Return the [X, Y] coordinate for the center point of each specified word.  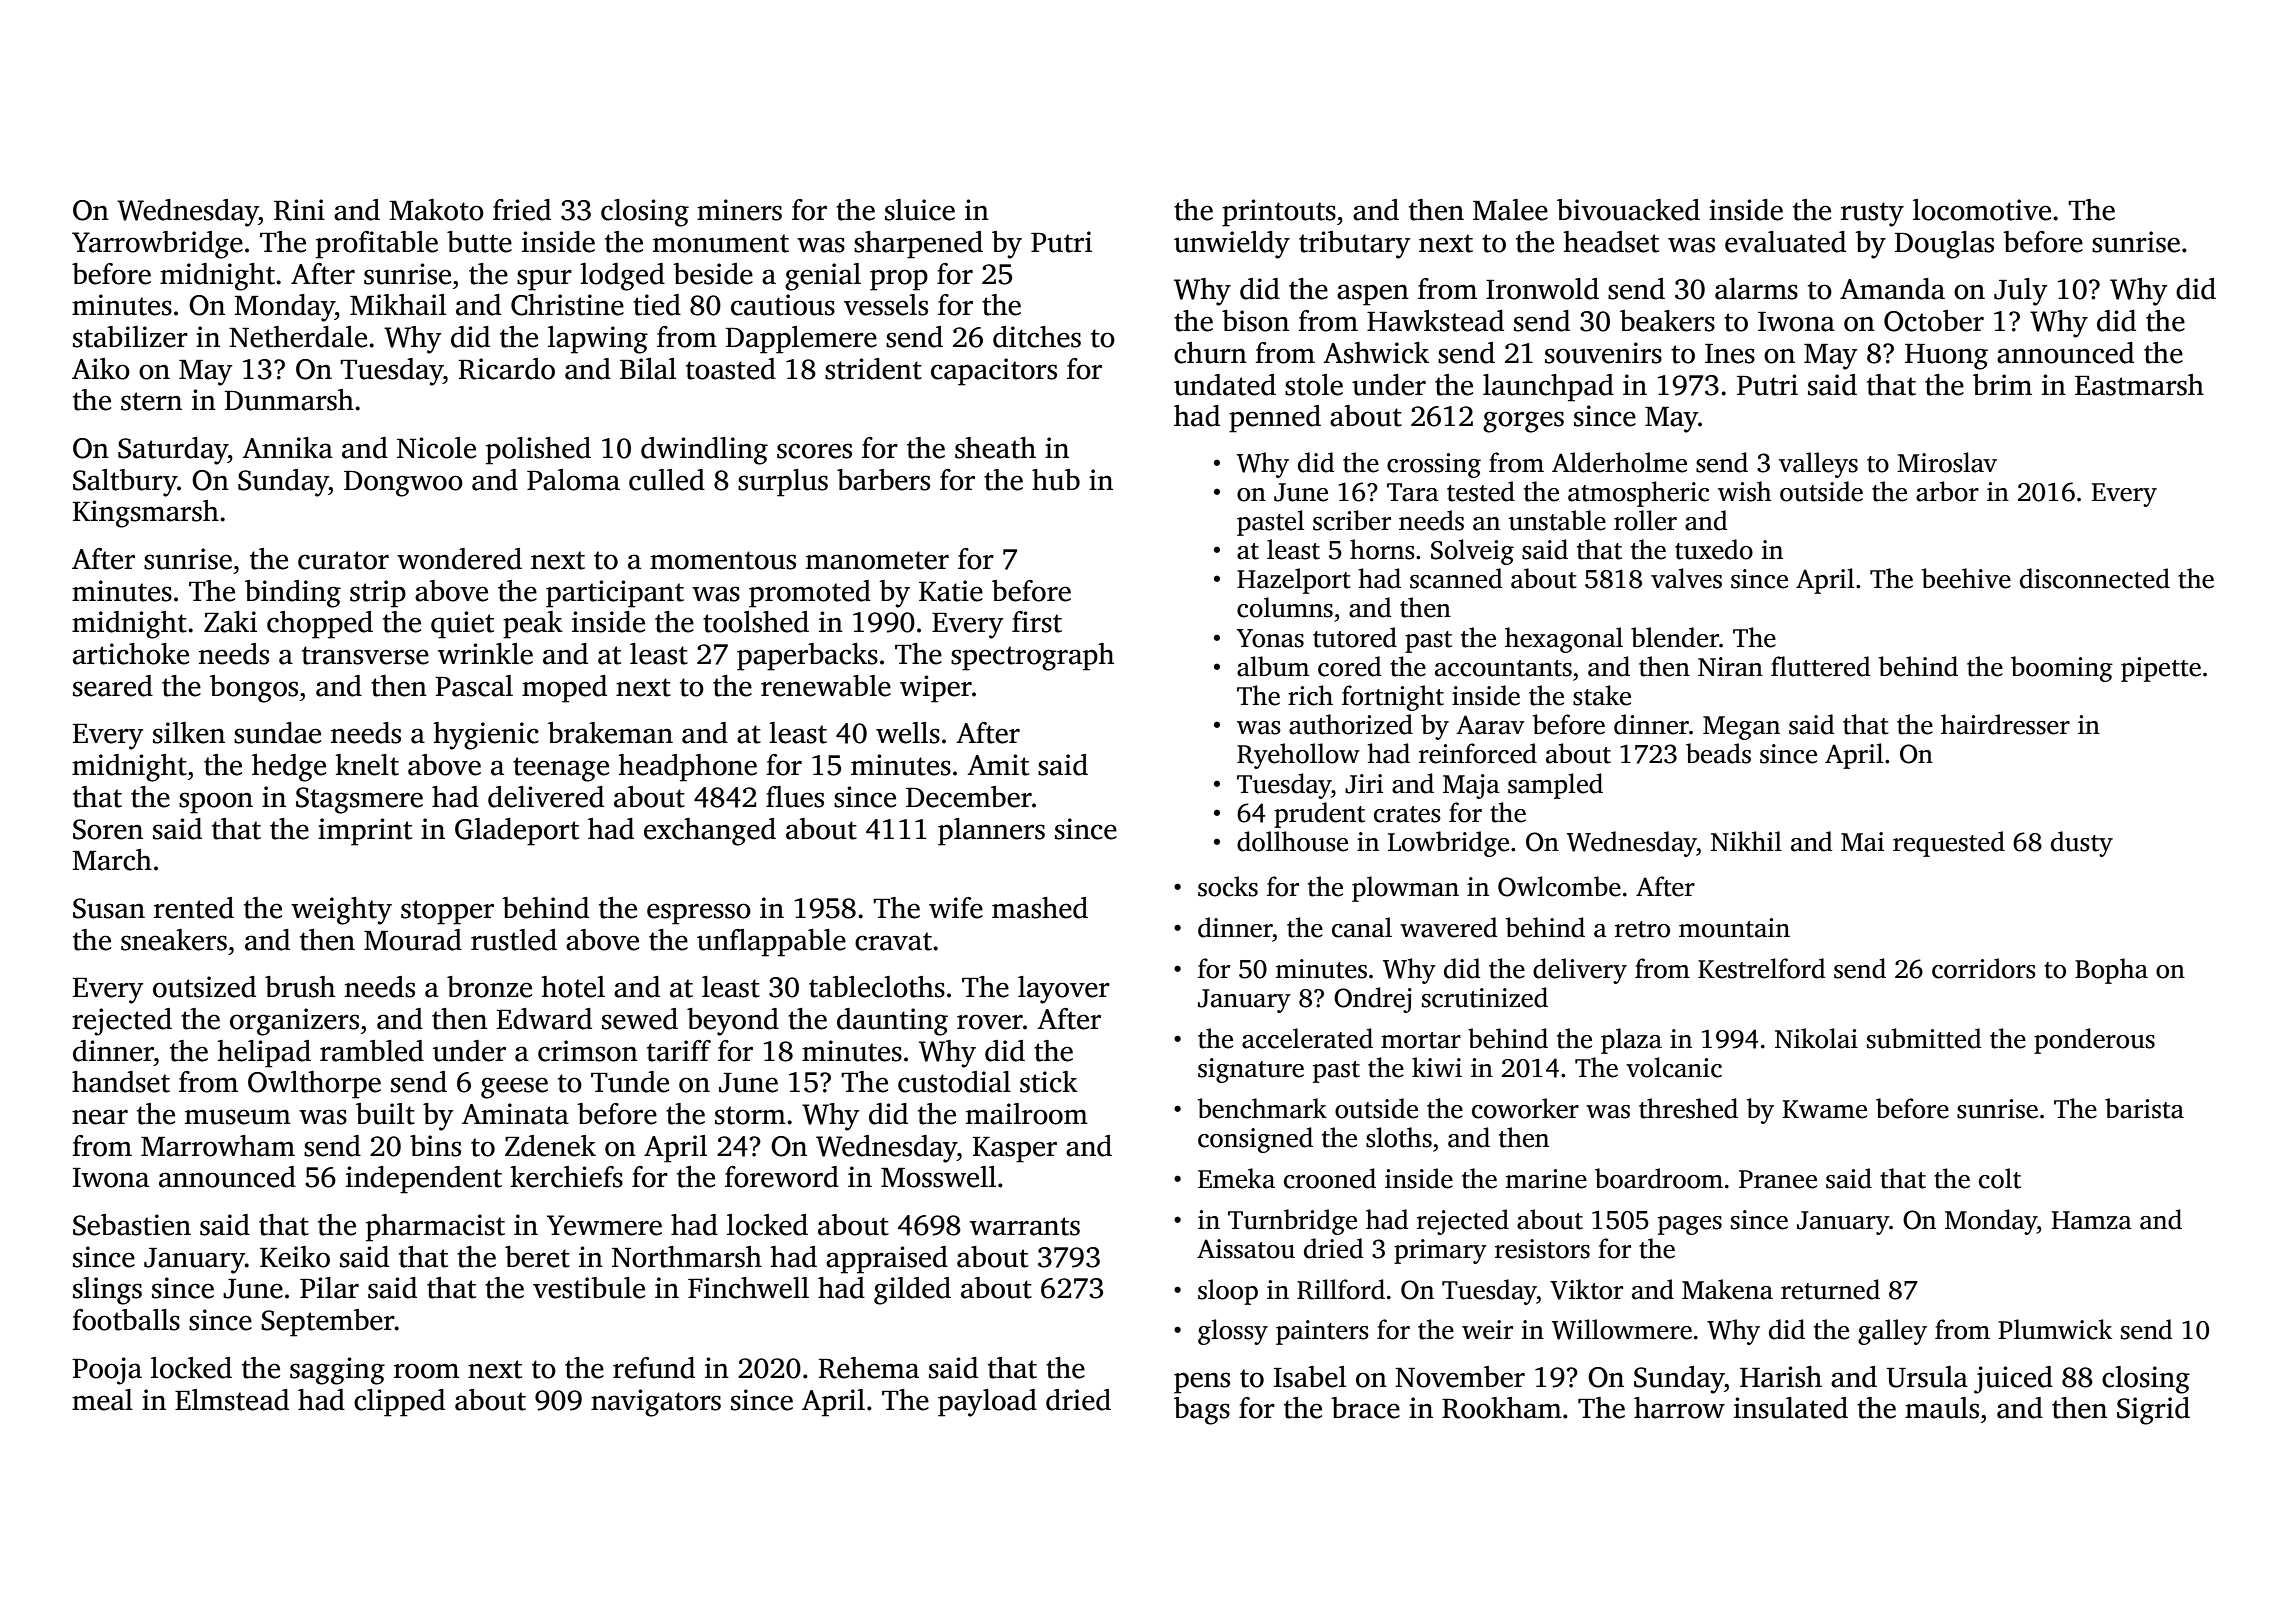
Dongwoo [403, 484]
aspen [1373, 295]
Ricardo [507, 369]
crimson [588, 1051]
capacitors [994, 372]
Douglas [1944, 245]
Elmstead [232, 1400]
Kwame [1824, 1109]
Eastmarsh [2139, 385]
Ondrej [1373, 1000]
